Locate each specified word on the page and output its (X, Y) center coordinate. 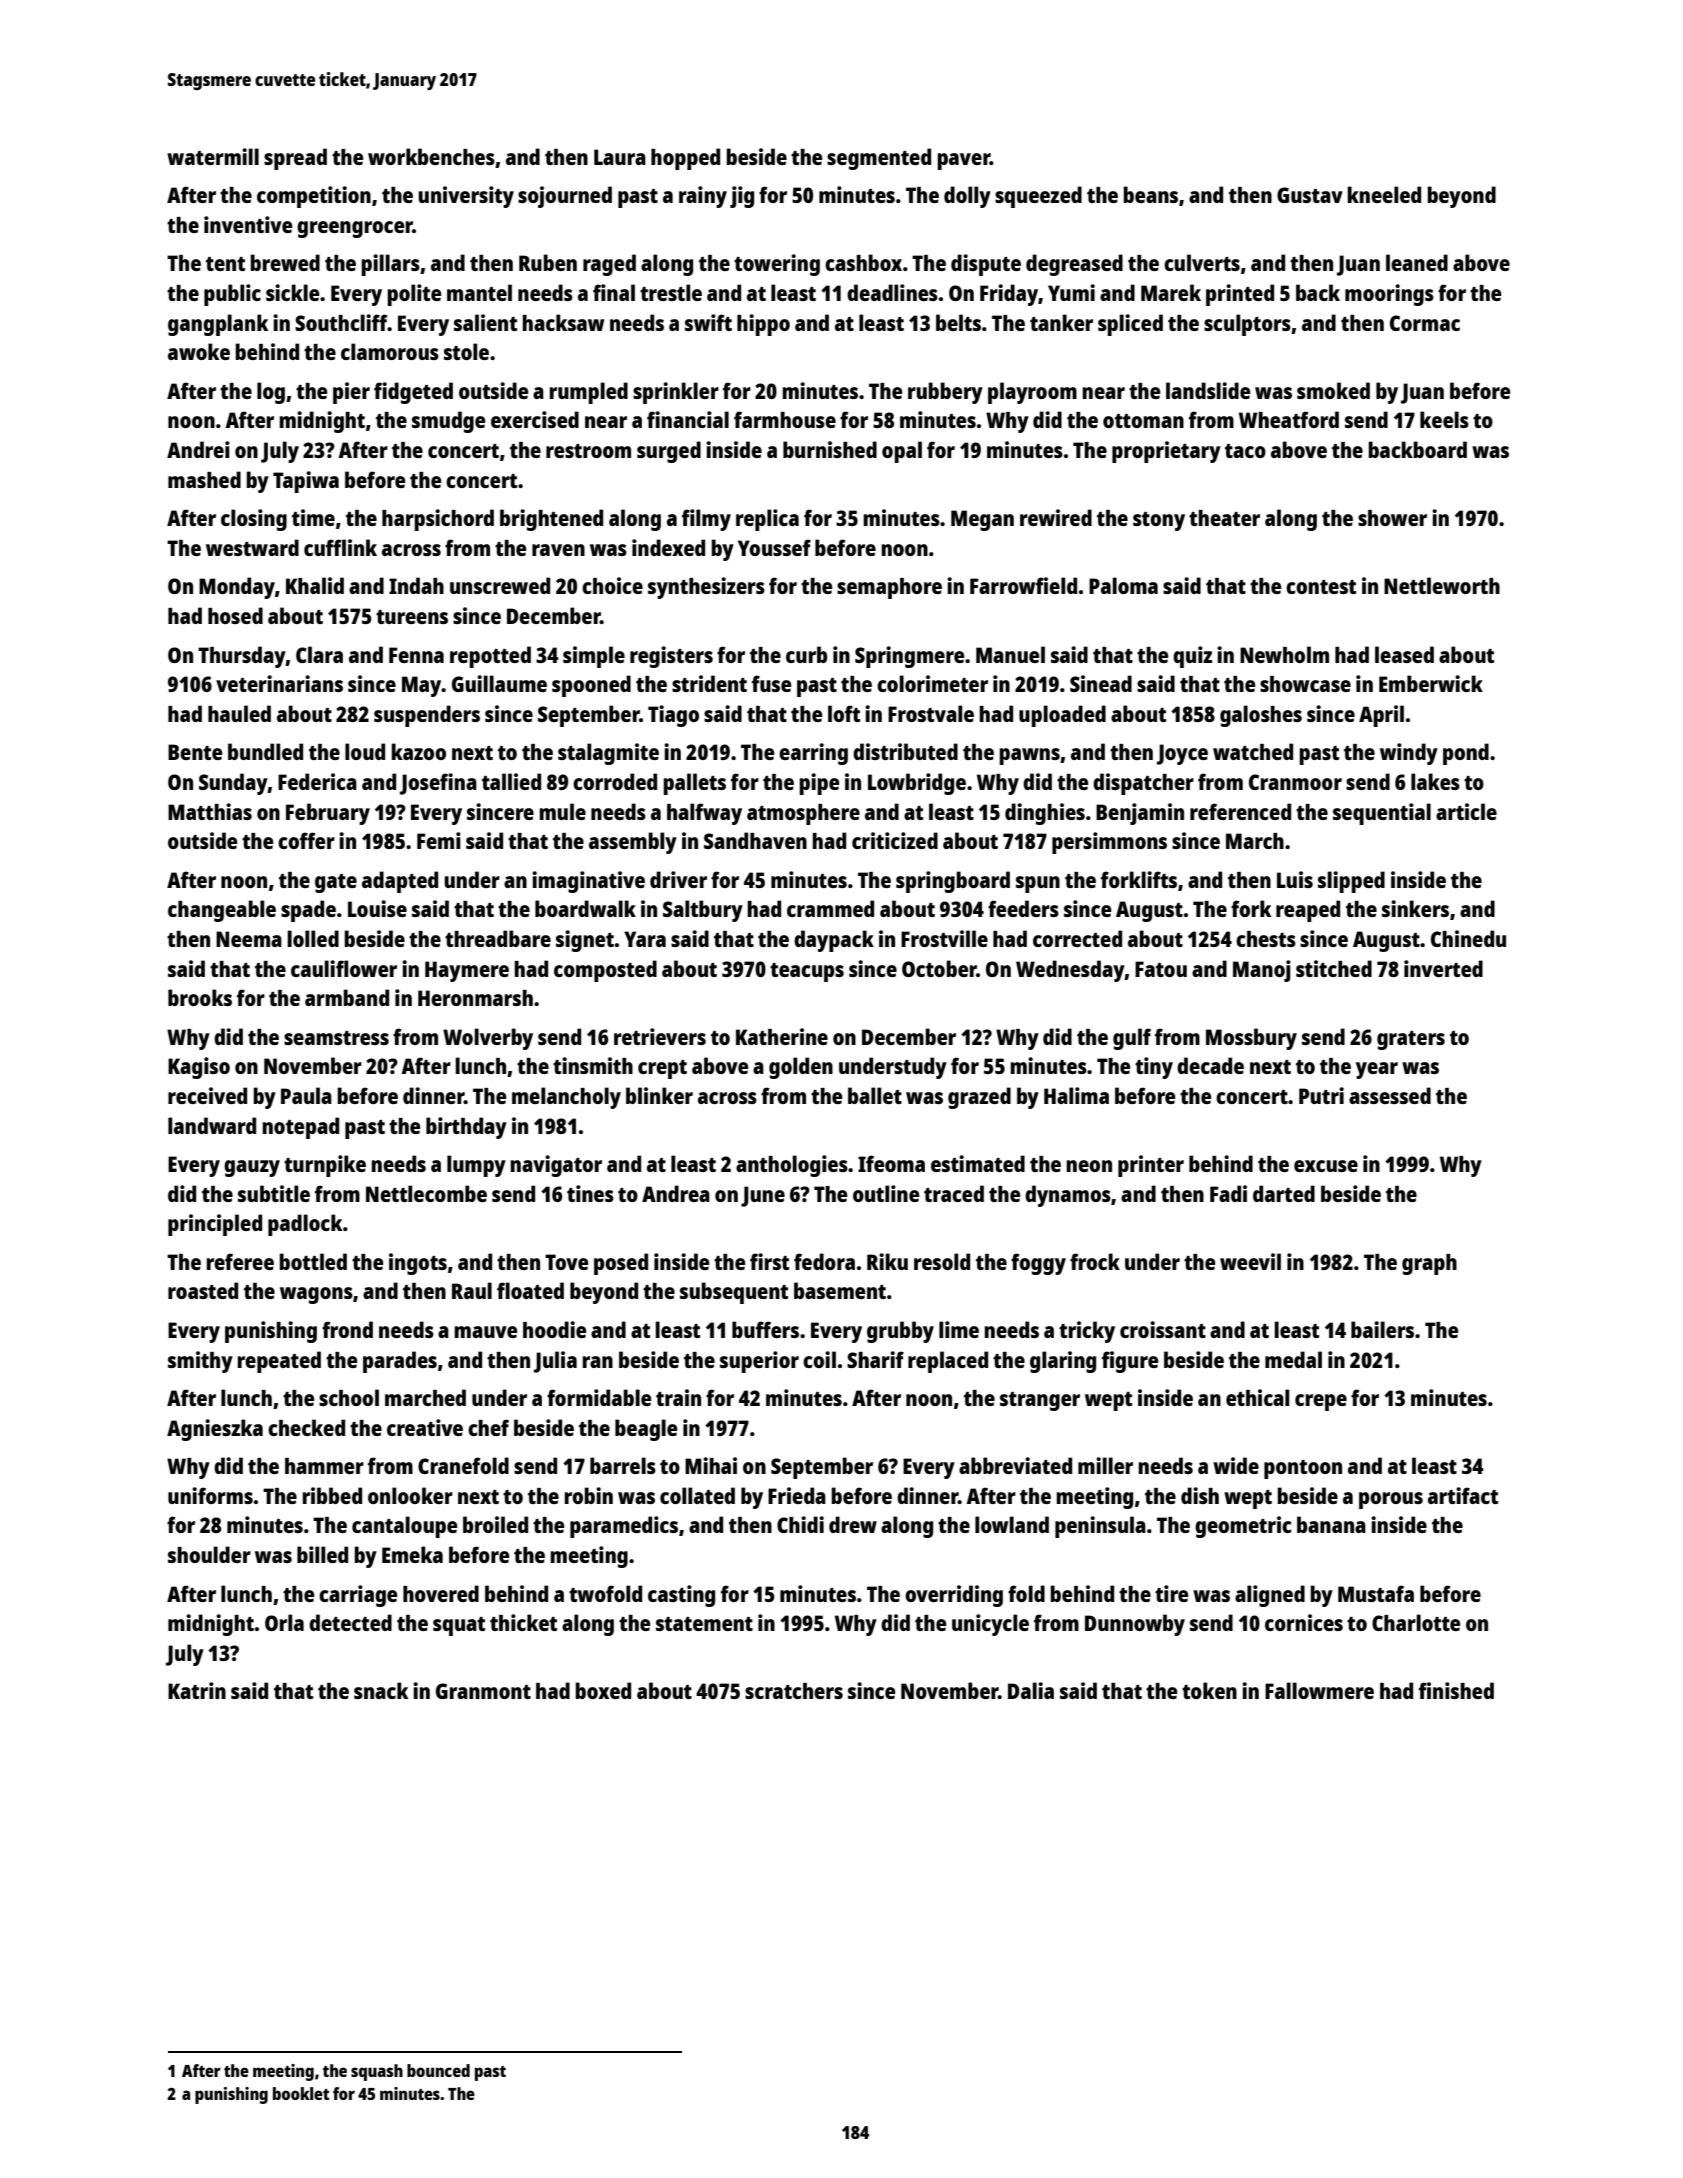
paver (963, 161)
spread (295, 159)
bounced (438, 2070)
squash (377, 2072)
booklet (301, 2093)
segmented (879, 159)
